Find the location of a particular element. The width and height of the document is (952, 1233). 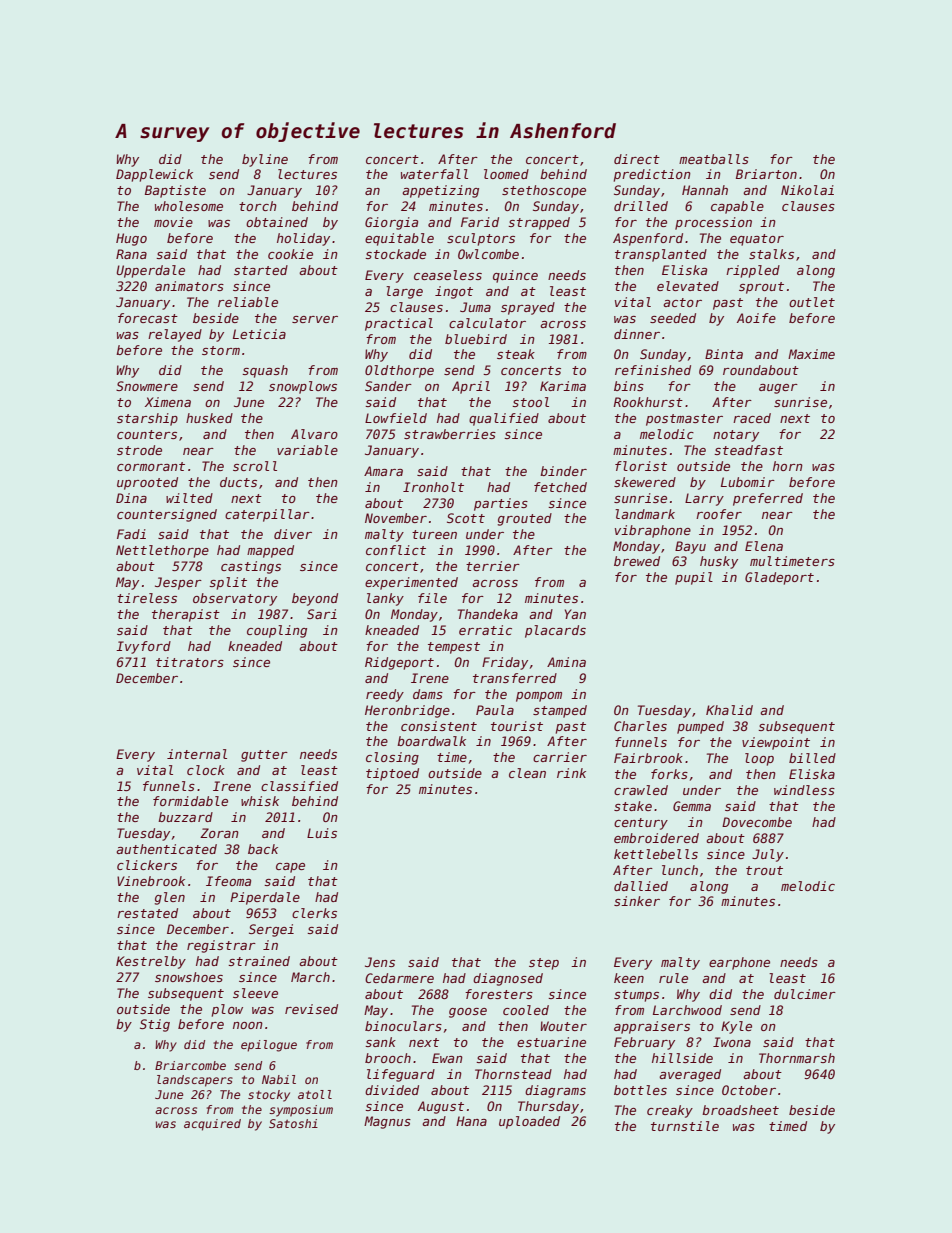

prediction is located at coordinates (652, 175).
